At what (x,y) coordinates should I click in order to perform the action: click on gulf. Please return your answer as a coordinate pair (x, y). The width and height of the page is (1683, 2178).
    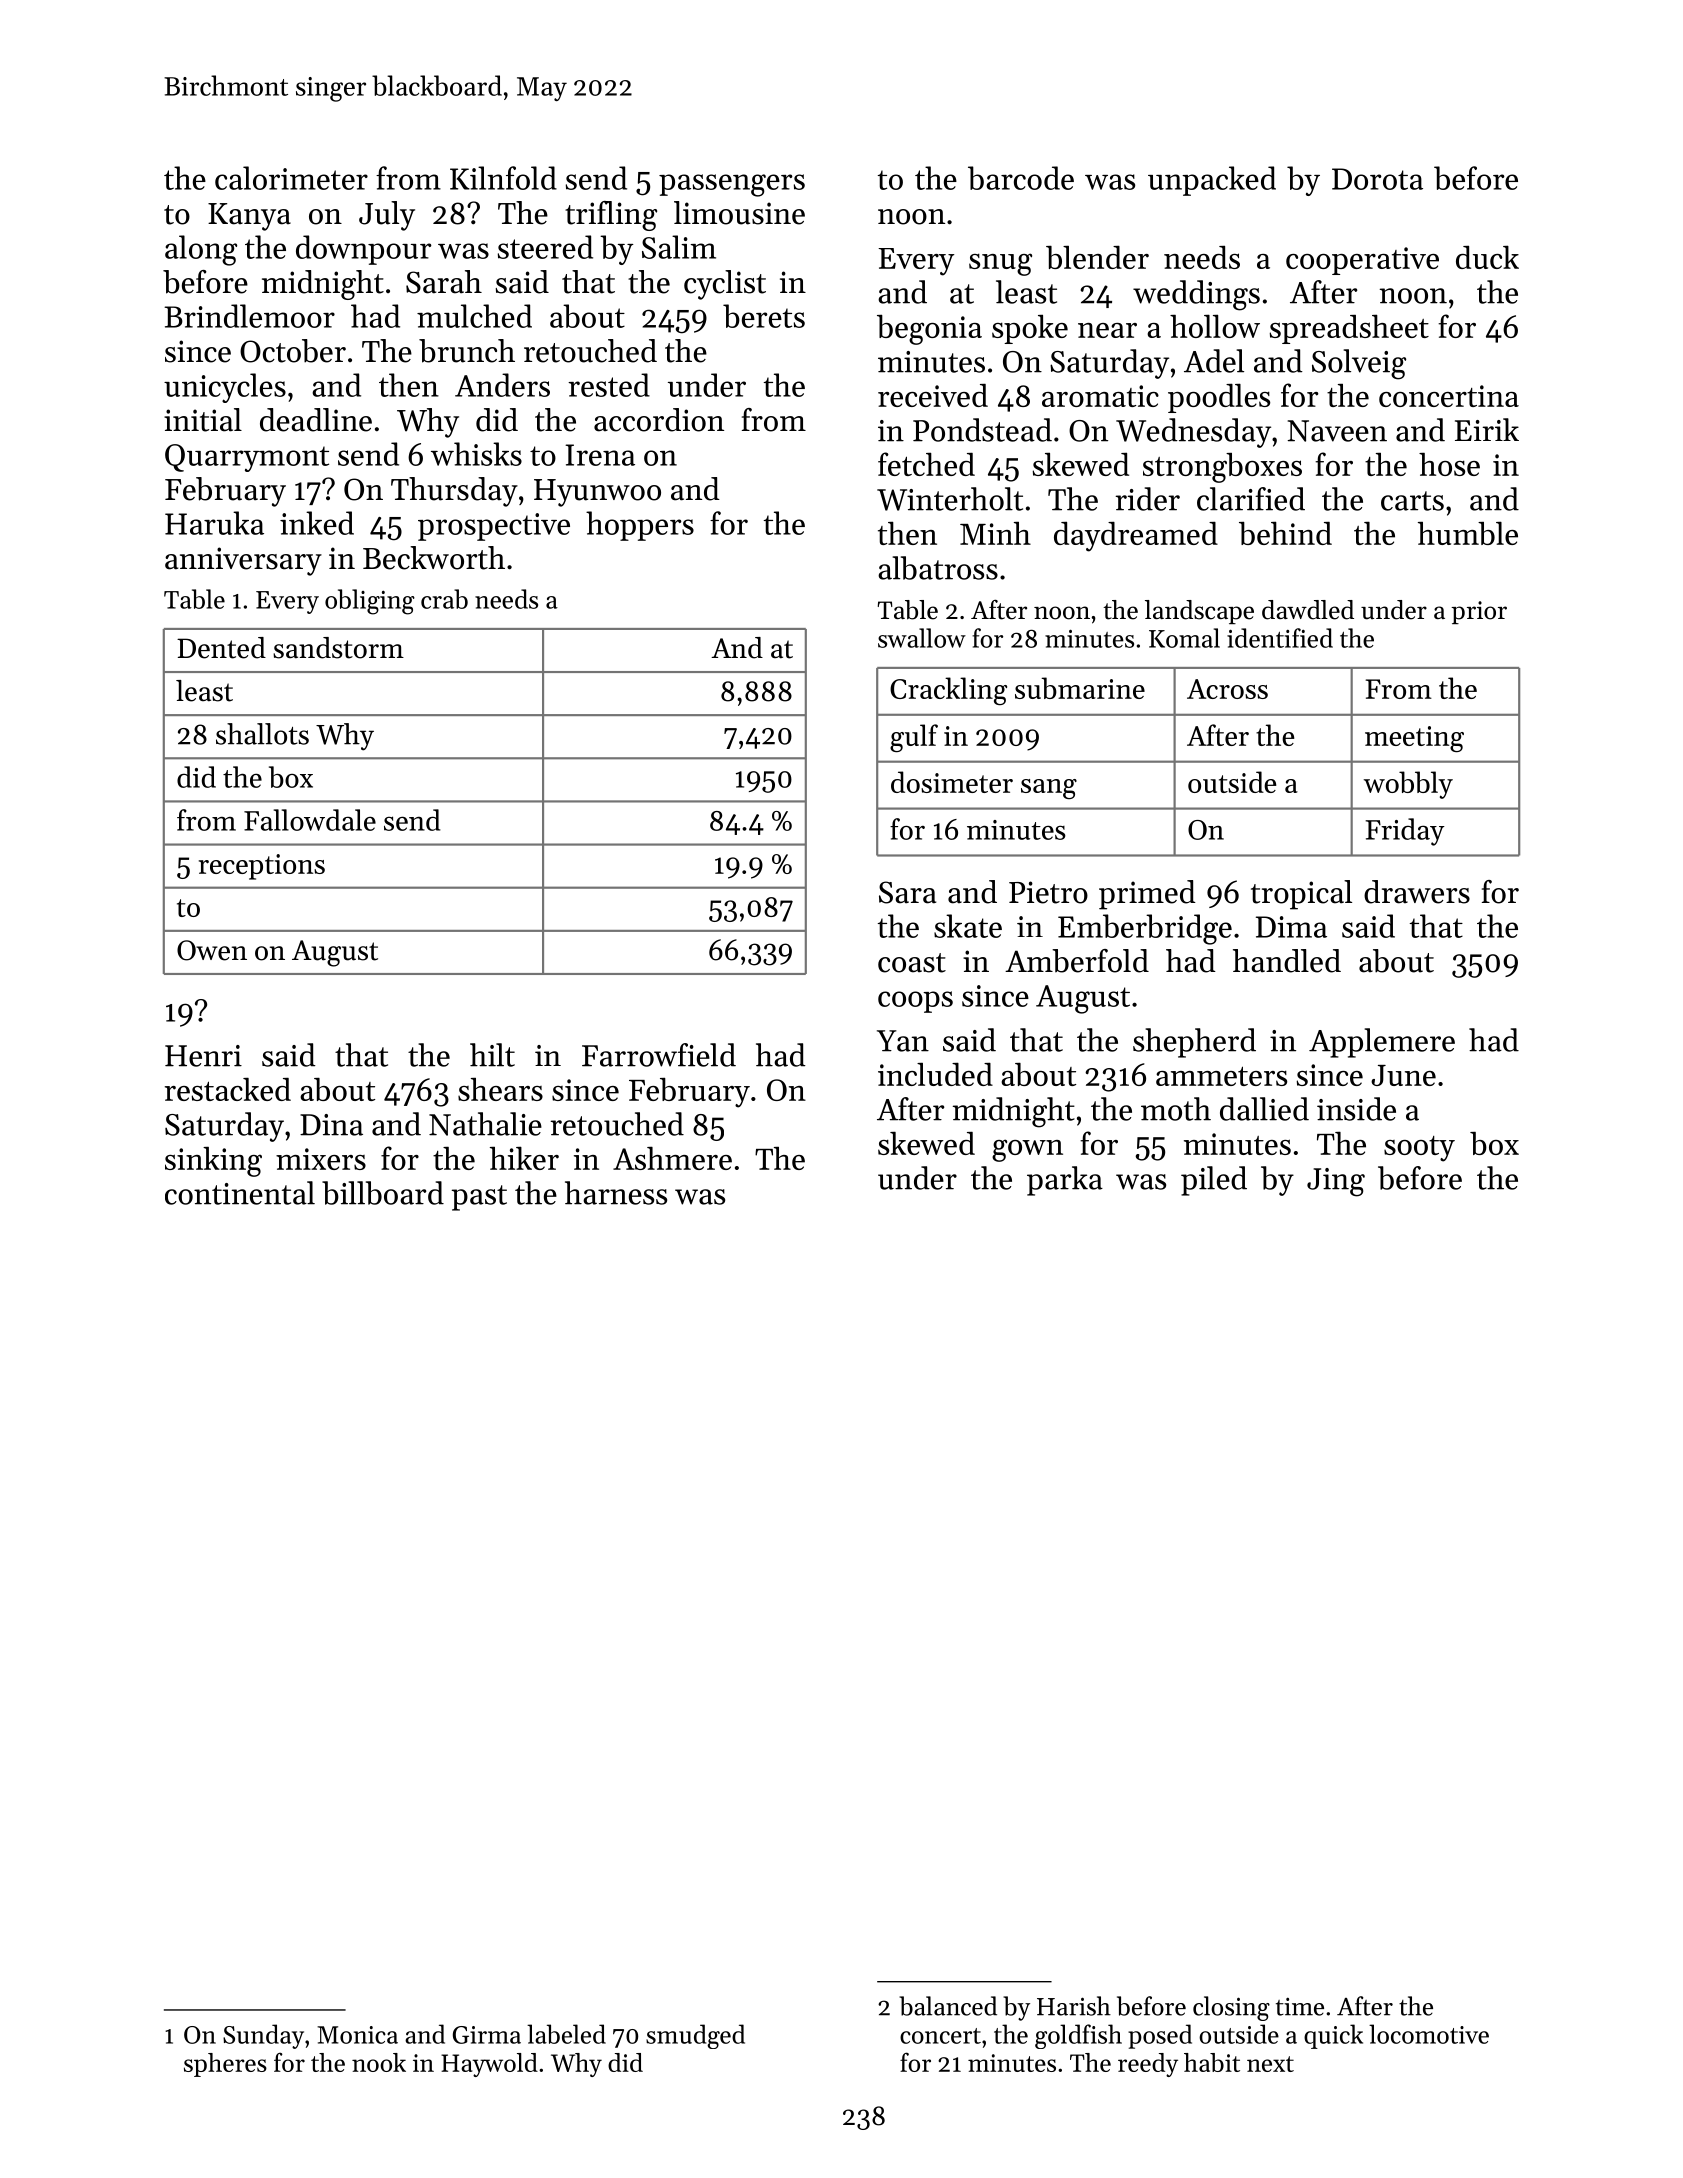
    Looking at the image, I should click on (914, 738).
